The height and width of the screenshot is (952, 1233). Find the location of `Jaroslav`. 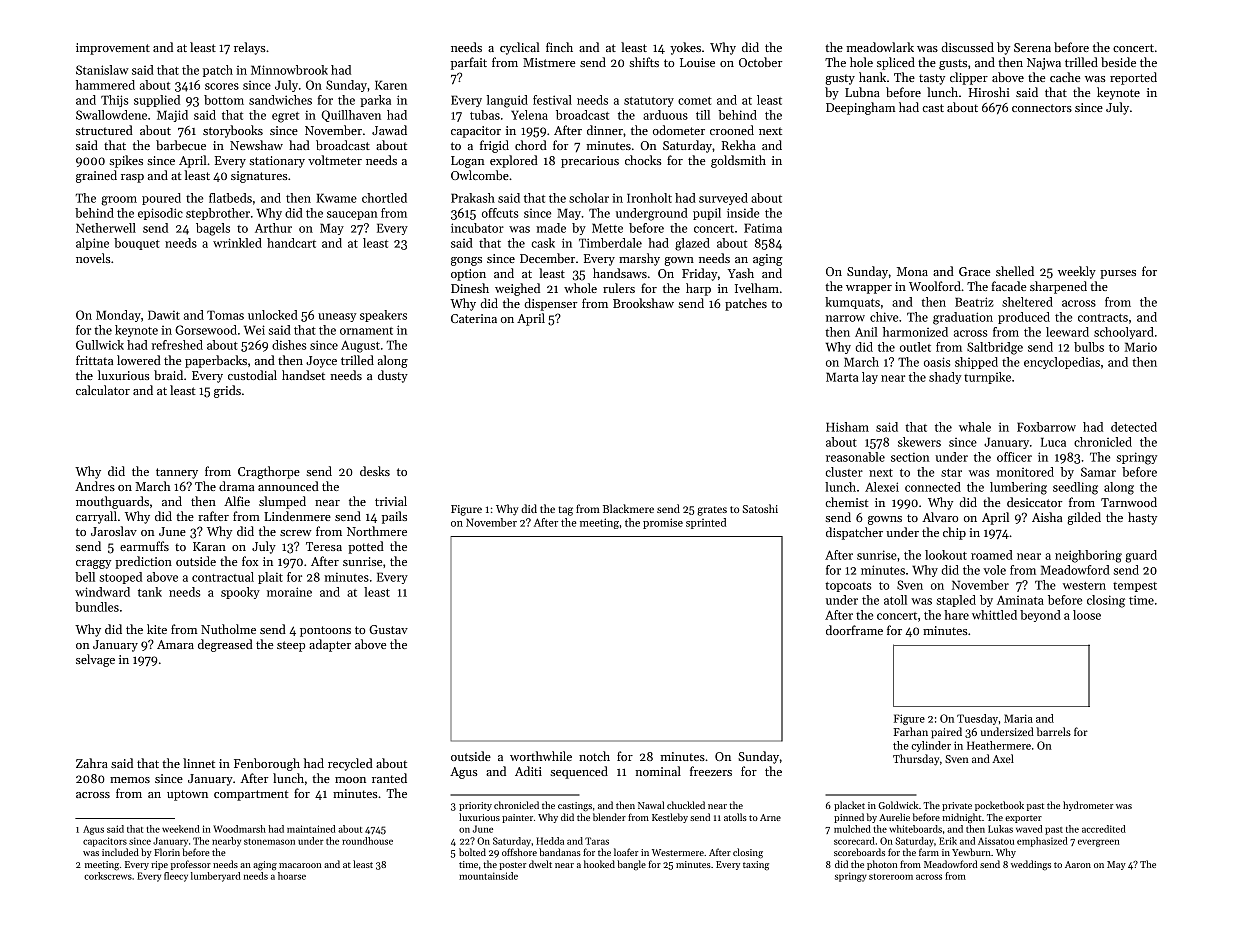

Jaroslav is located at coordinates (114, 531).
